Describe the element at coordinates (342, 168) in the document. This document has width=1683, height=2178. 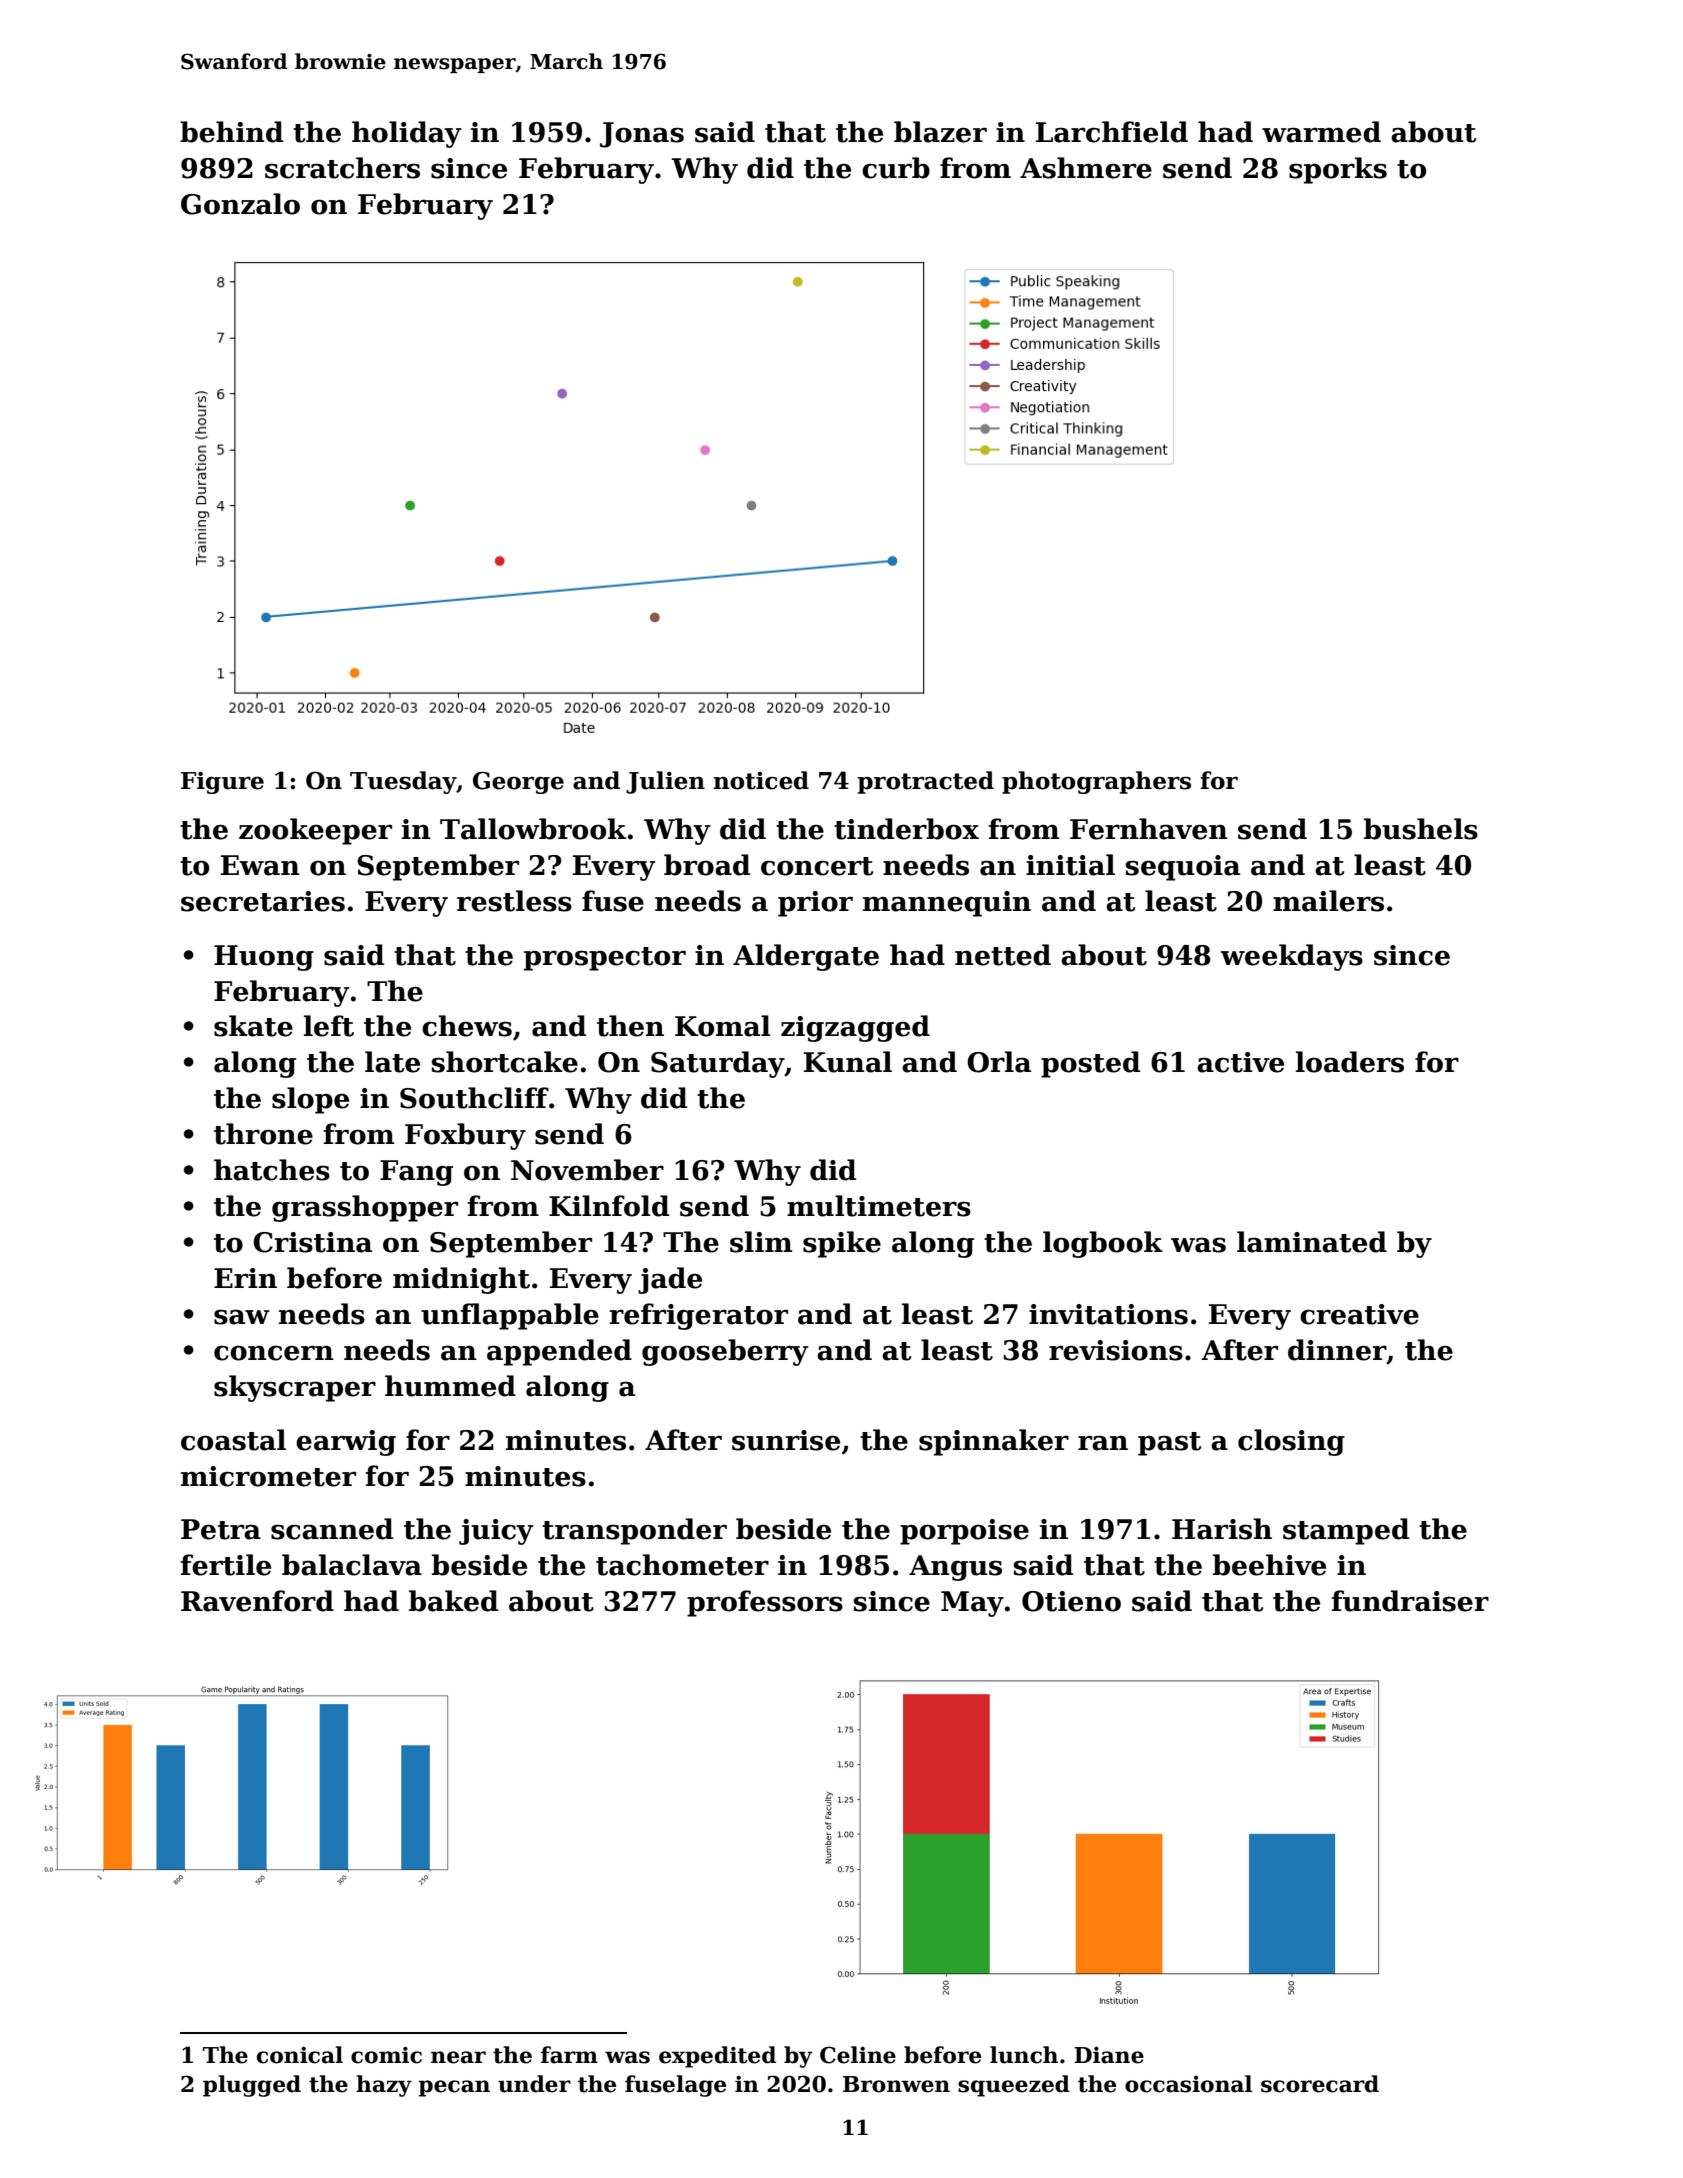
I see `scratchers` at that location.
